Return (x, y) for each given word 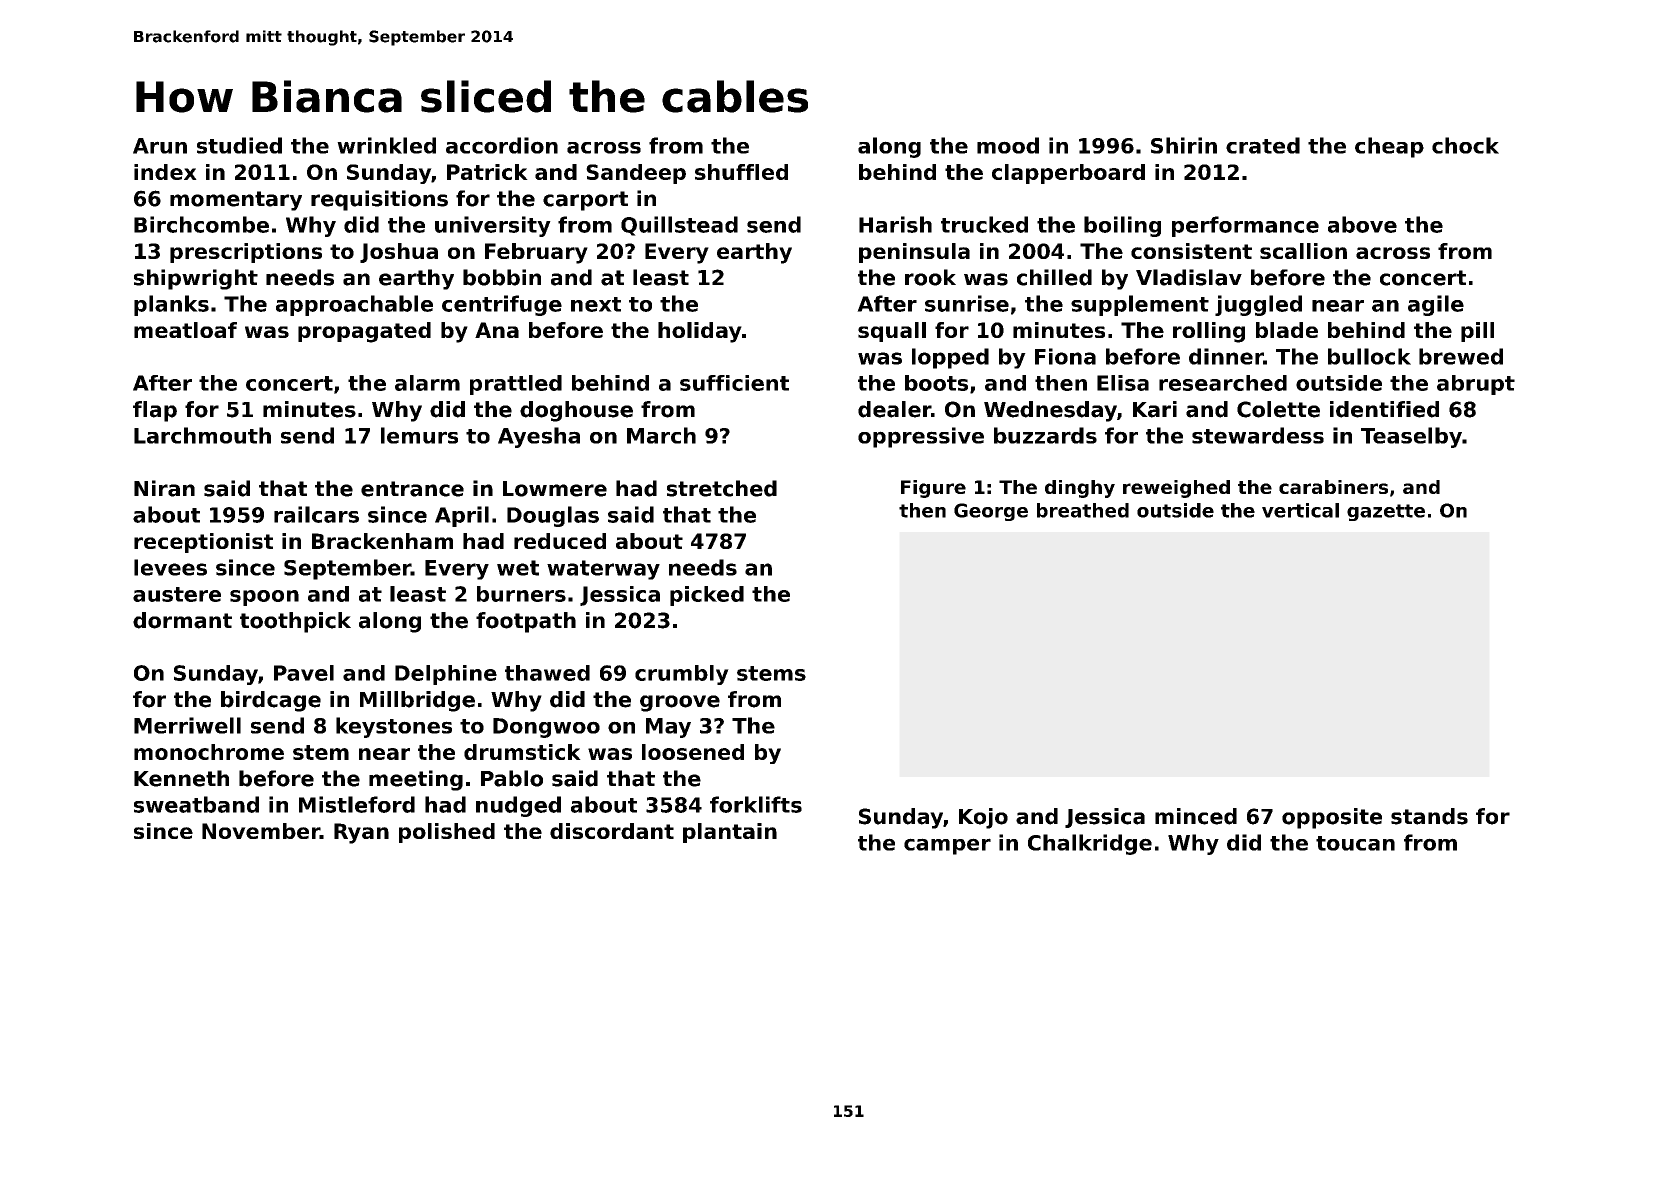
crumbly (682, 675)
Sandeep (636, 174)
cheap (1389, 147)
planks (171, 305)
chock (1465, 145)
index (165, 172)
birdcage (271, 701)
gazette (1386, 512)
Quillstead (679, 226)
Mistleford (357, 804)
